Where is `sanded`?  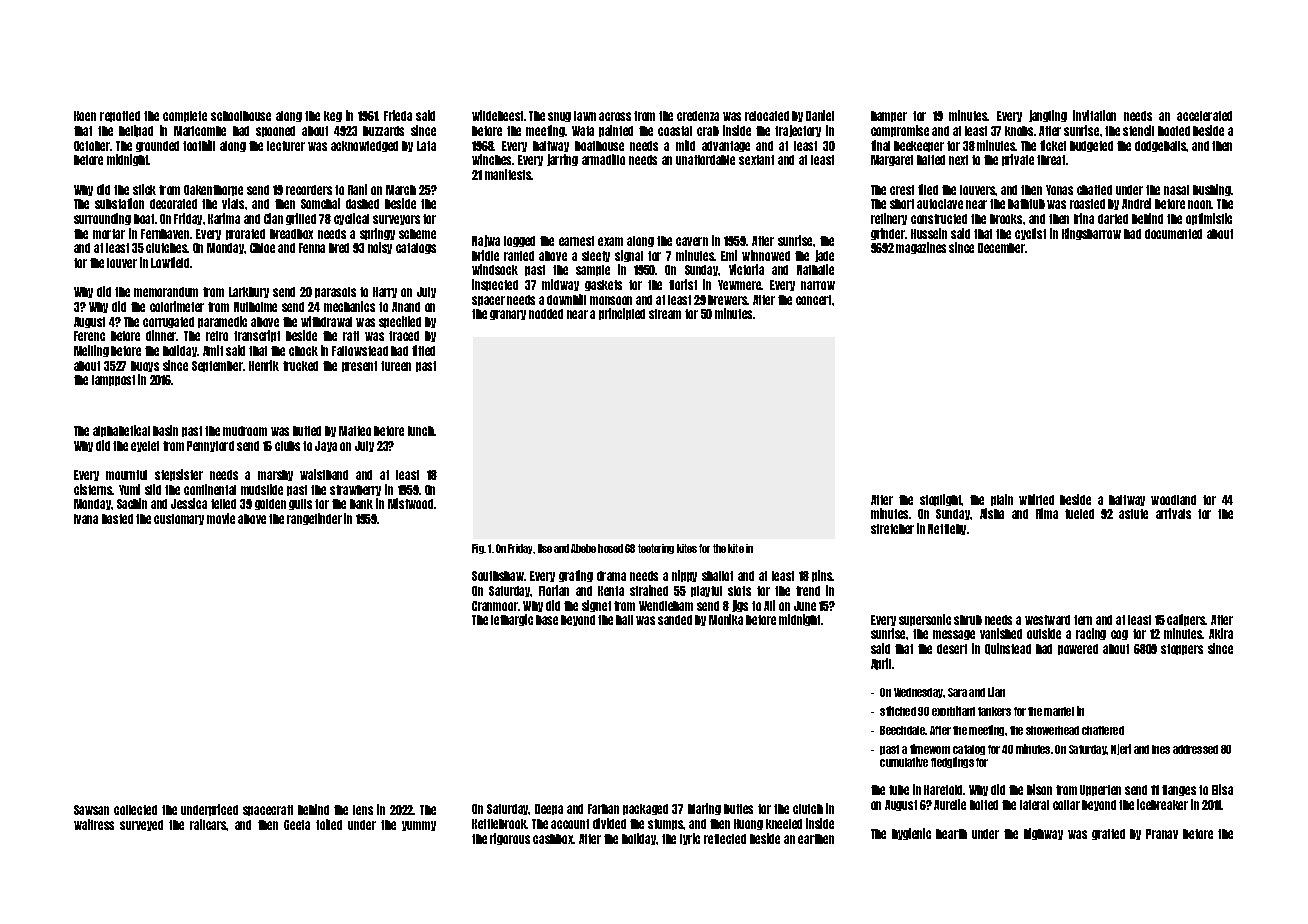 sanded is located at coordinates (675, 620).
